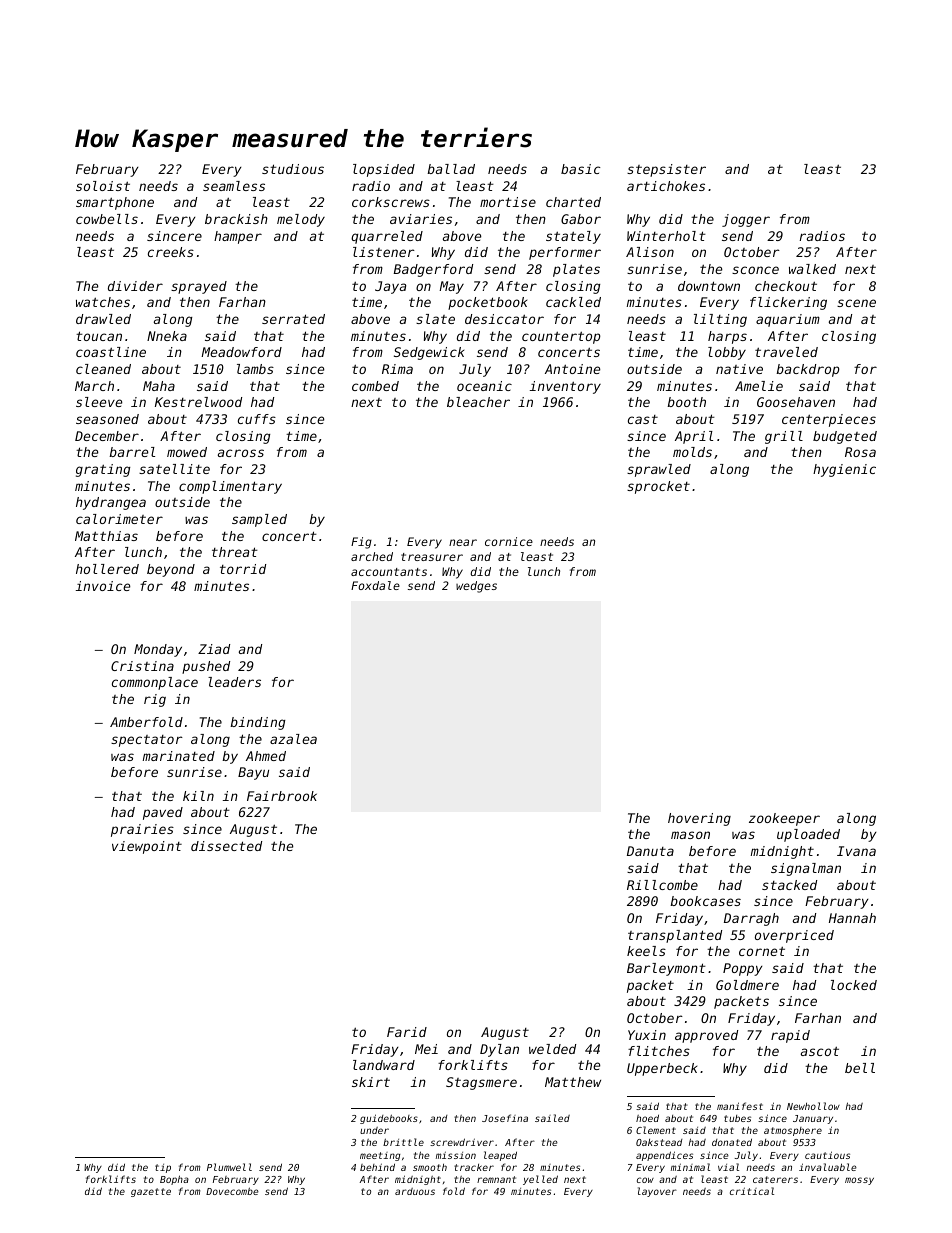 The image size is (952, 1233). I want to click on hollered, so click(107, 569).
